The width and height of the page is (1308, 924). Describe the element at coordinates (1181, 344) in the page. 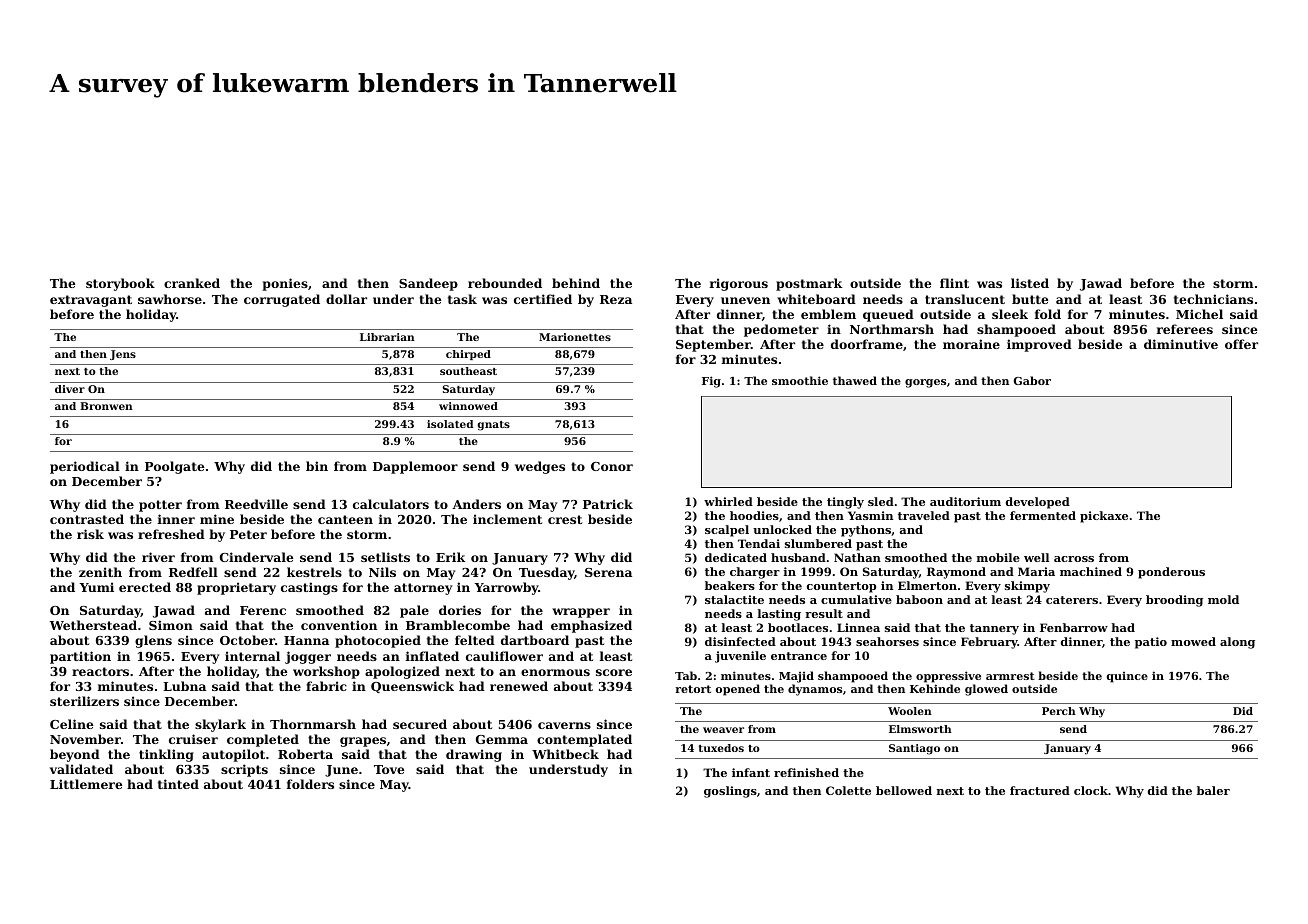

I see `diminutive` at that location.
